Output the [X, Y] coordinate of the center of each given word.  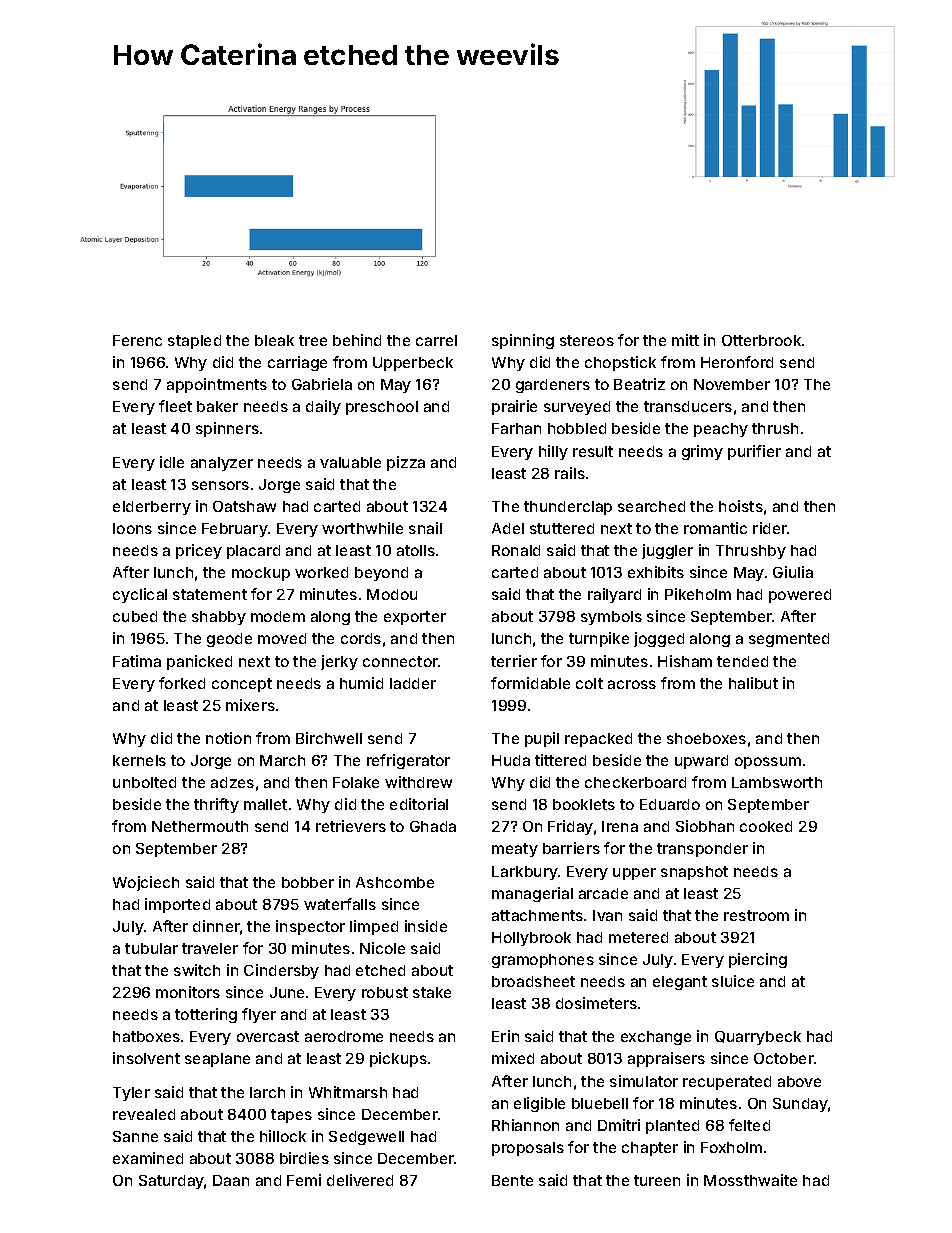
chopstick [620, 363]
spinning [523, 341]
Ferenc [137, 340]
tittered [560, 760]
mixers [250, 705]
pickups [398, 1059]
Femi [304, 1180]
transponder [702, 850]
